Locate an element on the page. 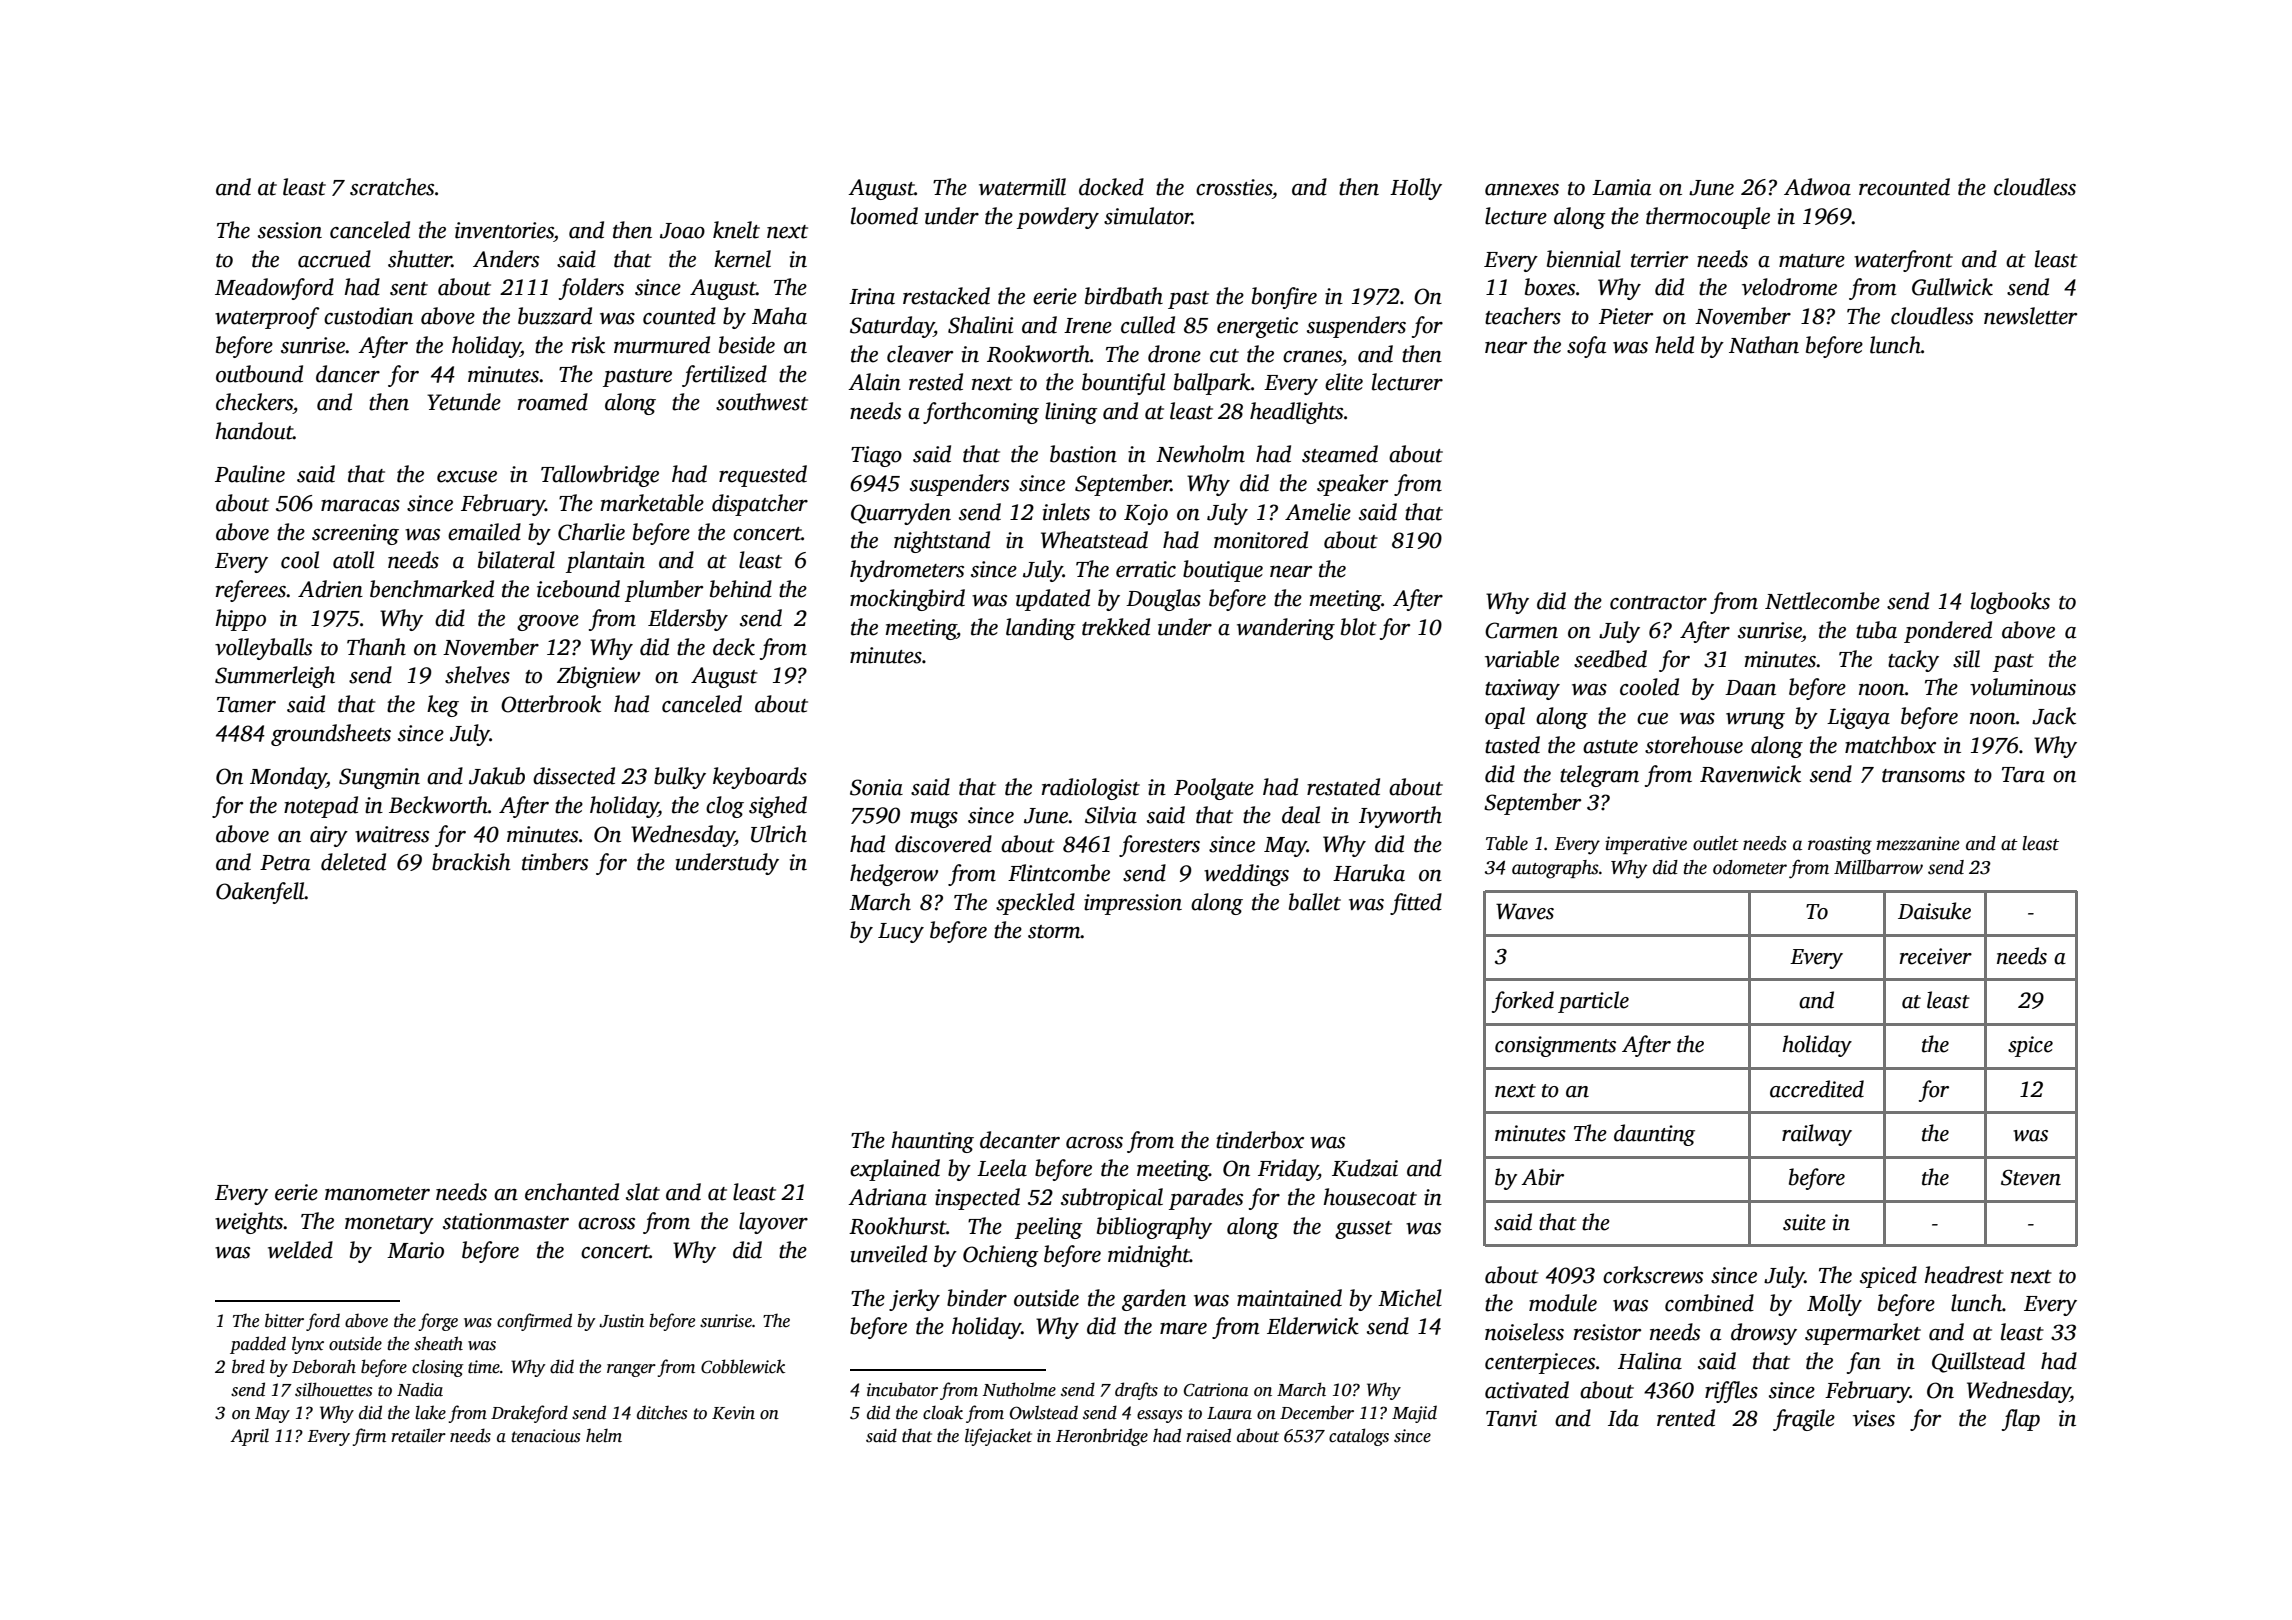  midnight is located at coordinates (1149, 1256).
